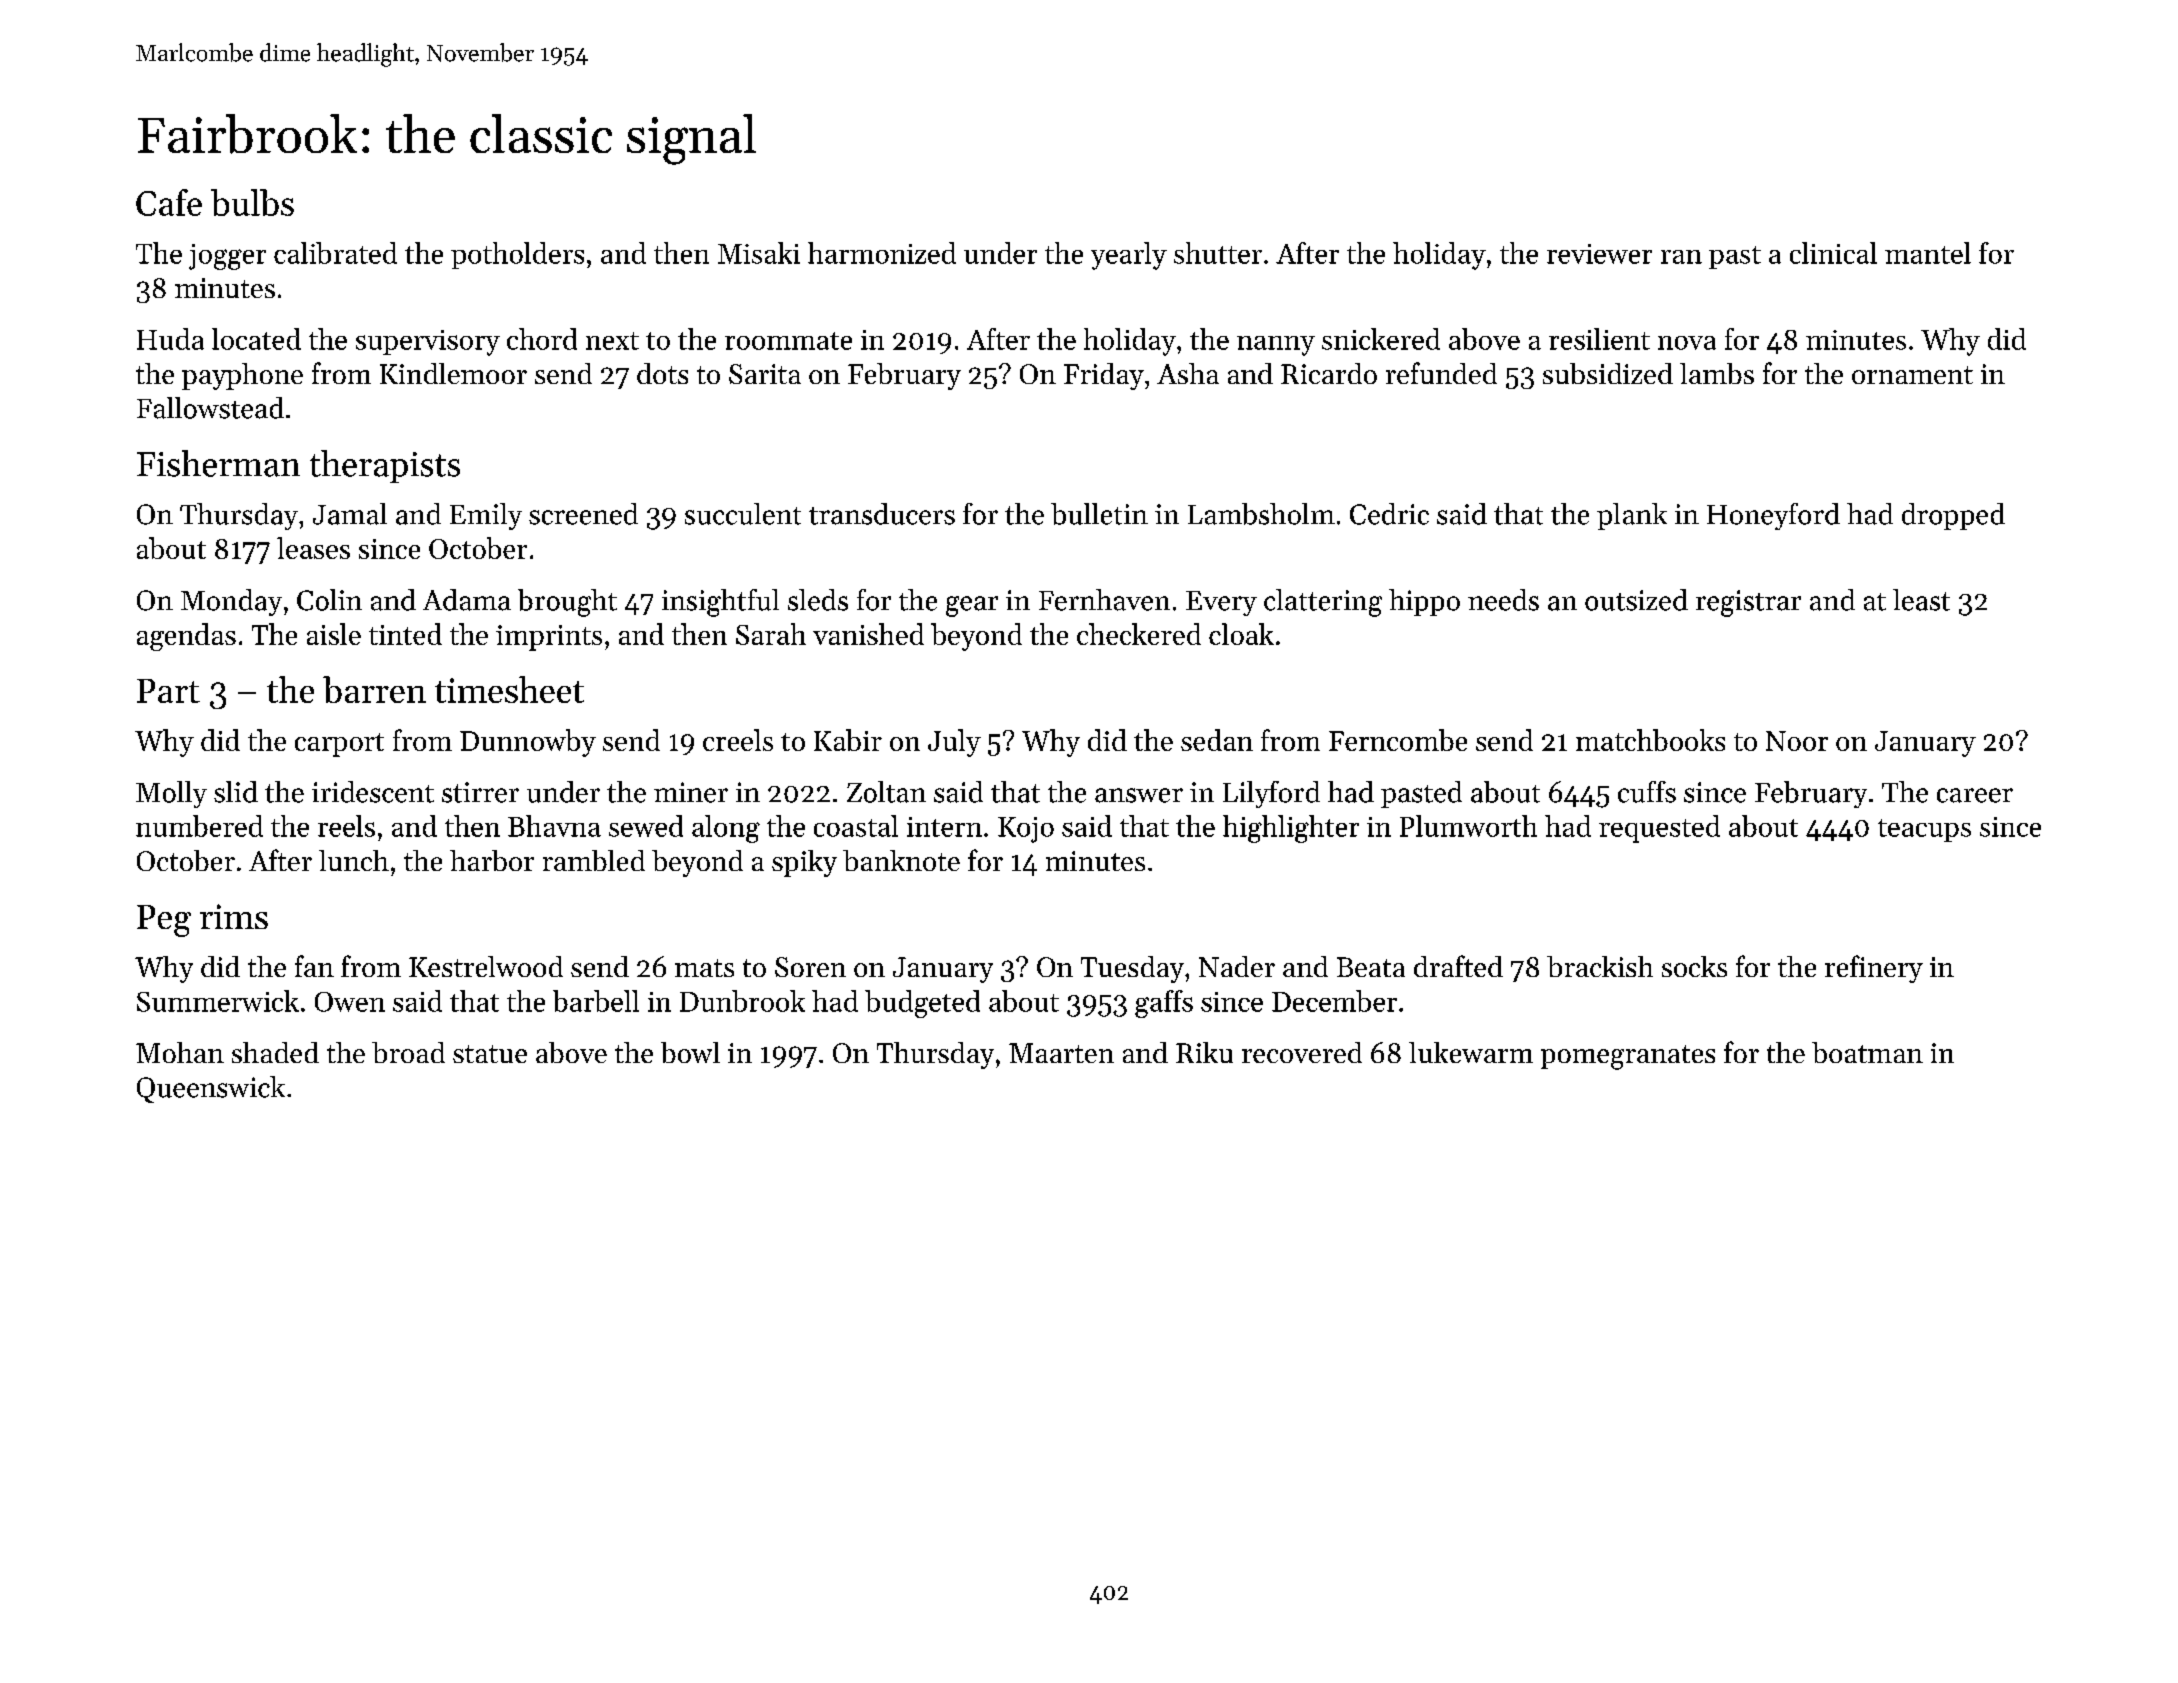 Image resolution: width=2178 pixels, height=1683 pixels. What do you see at coordinates (1139, 634) in the document?
I see `checkered` at bounding box center [1139, 634].
